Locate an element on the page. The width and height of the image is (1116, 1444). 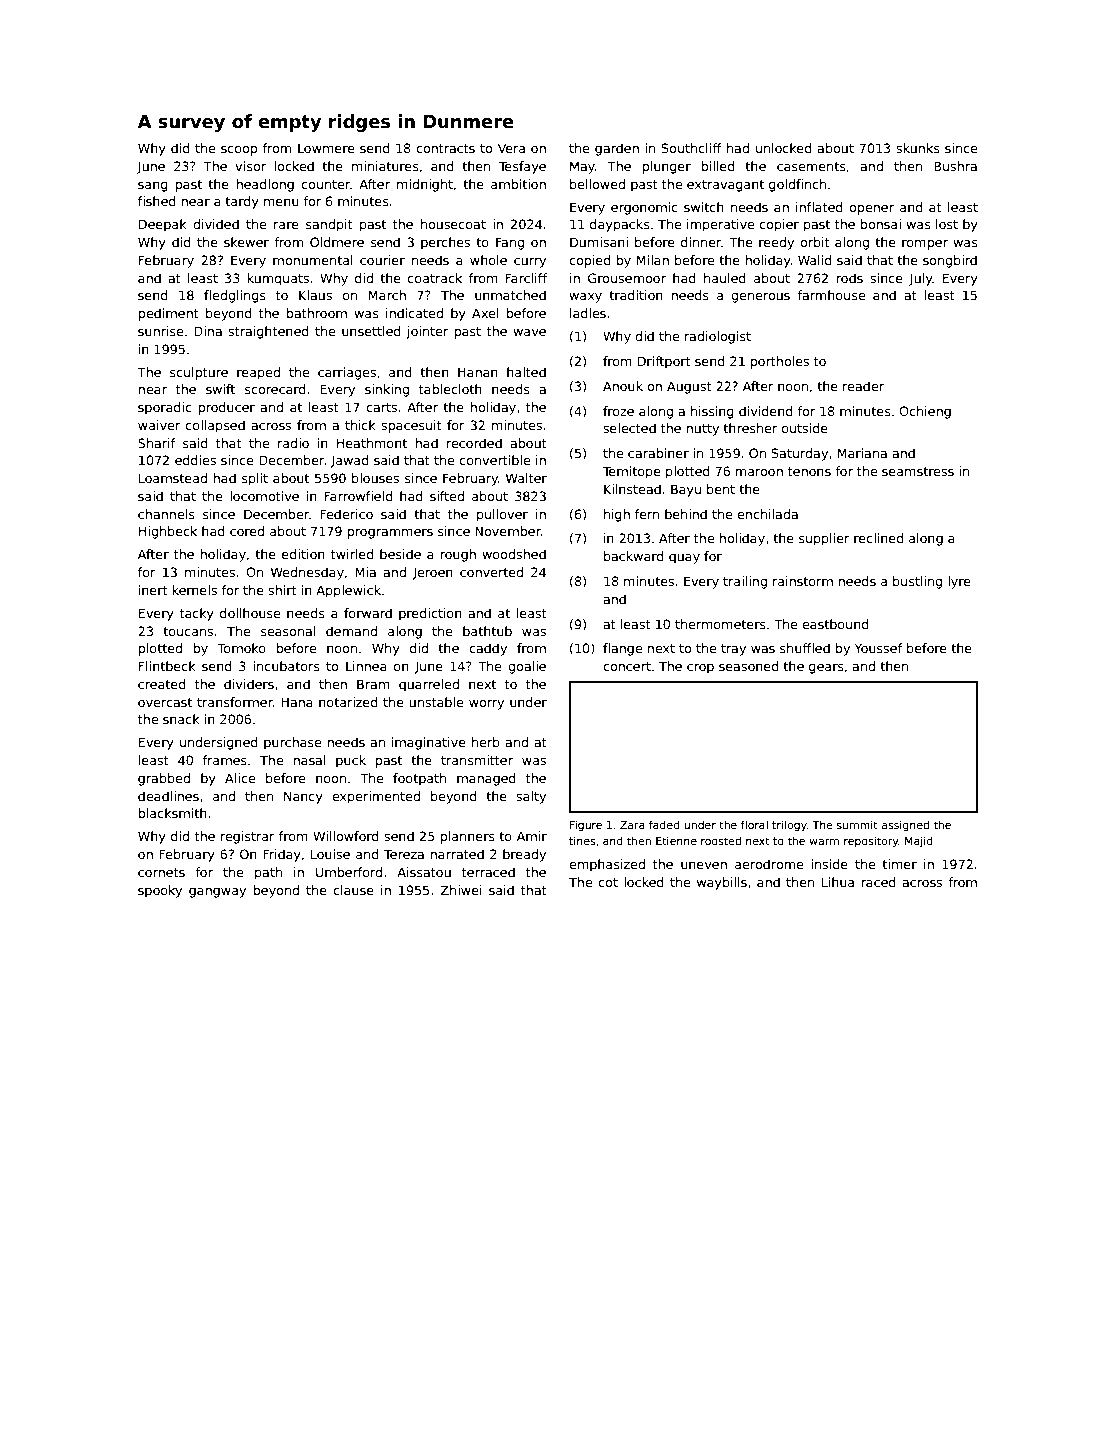
Deepak is located at coordinates (163, 225).
